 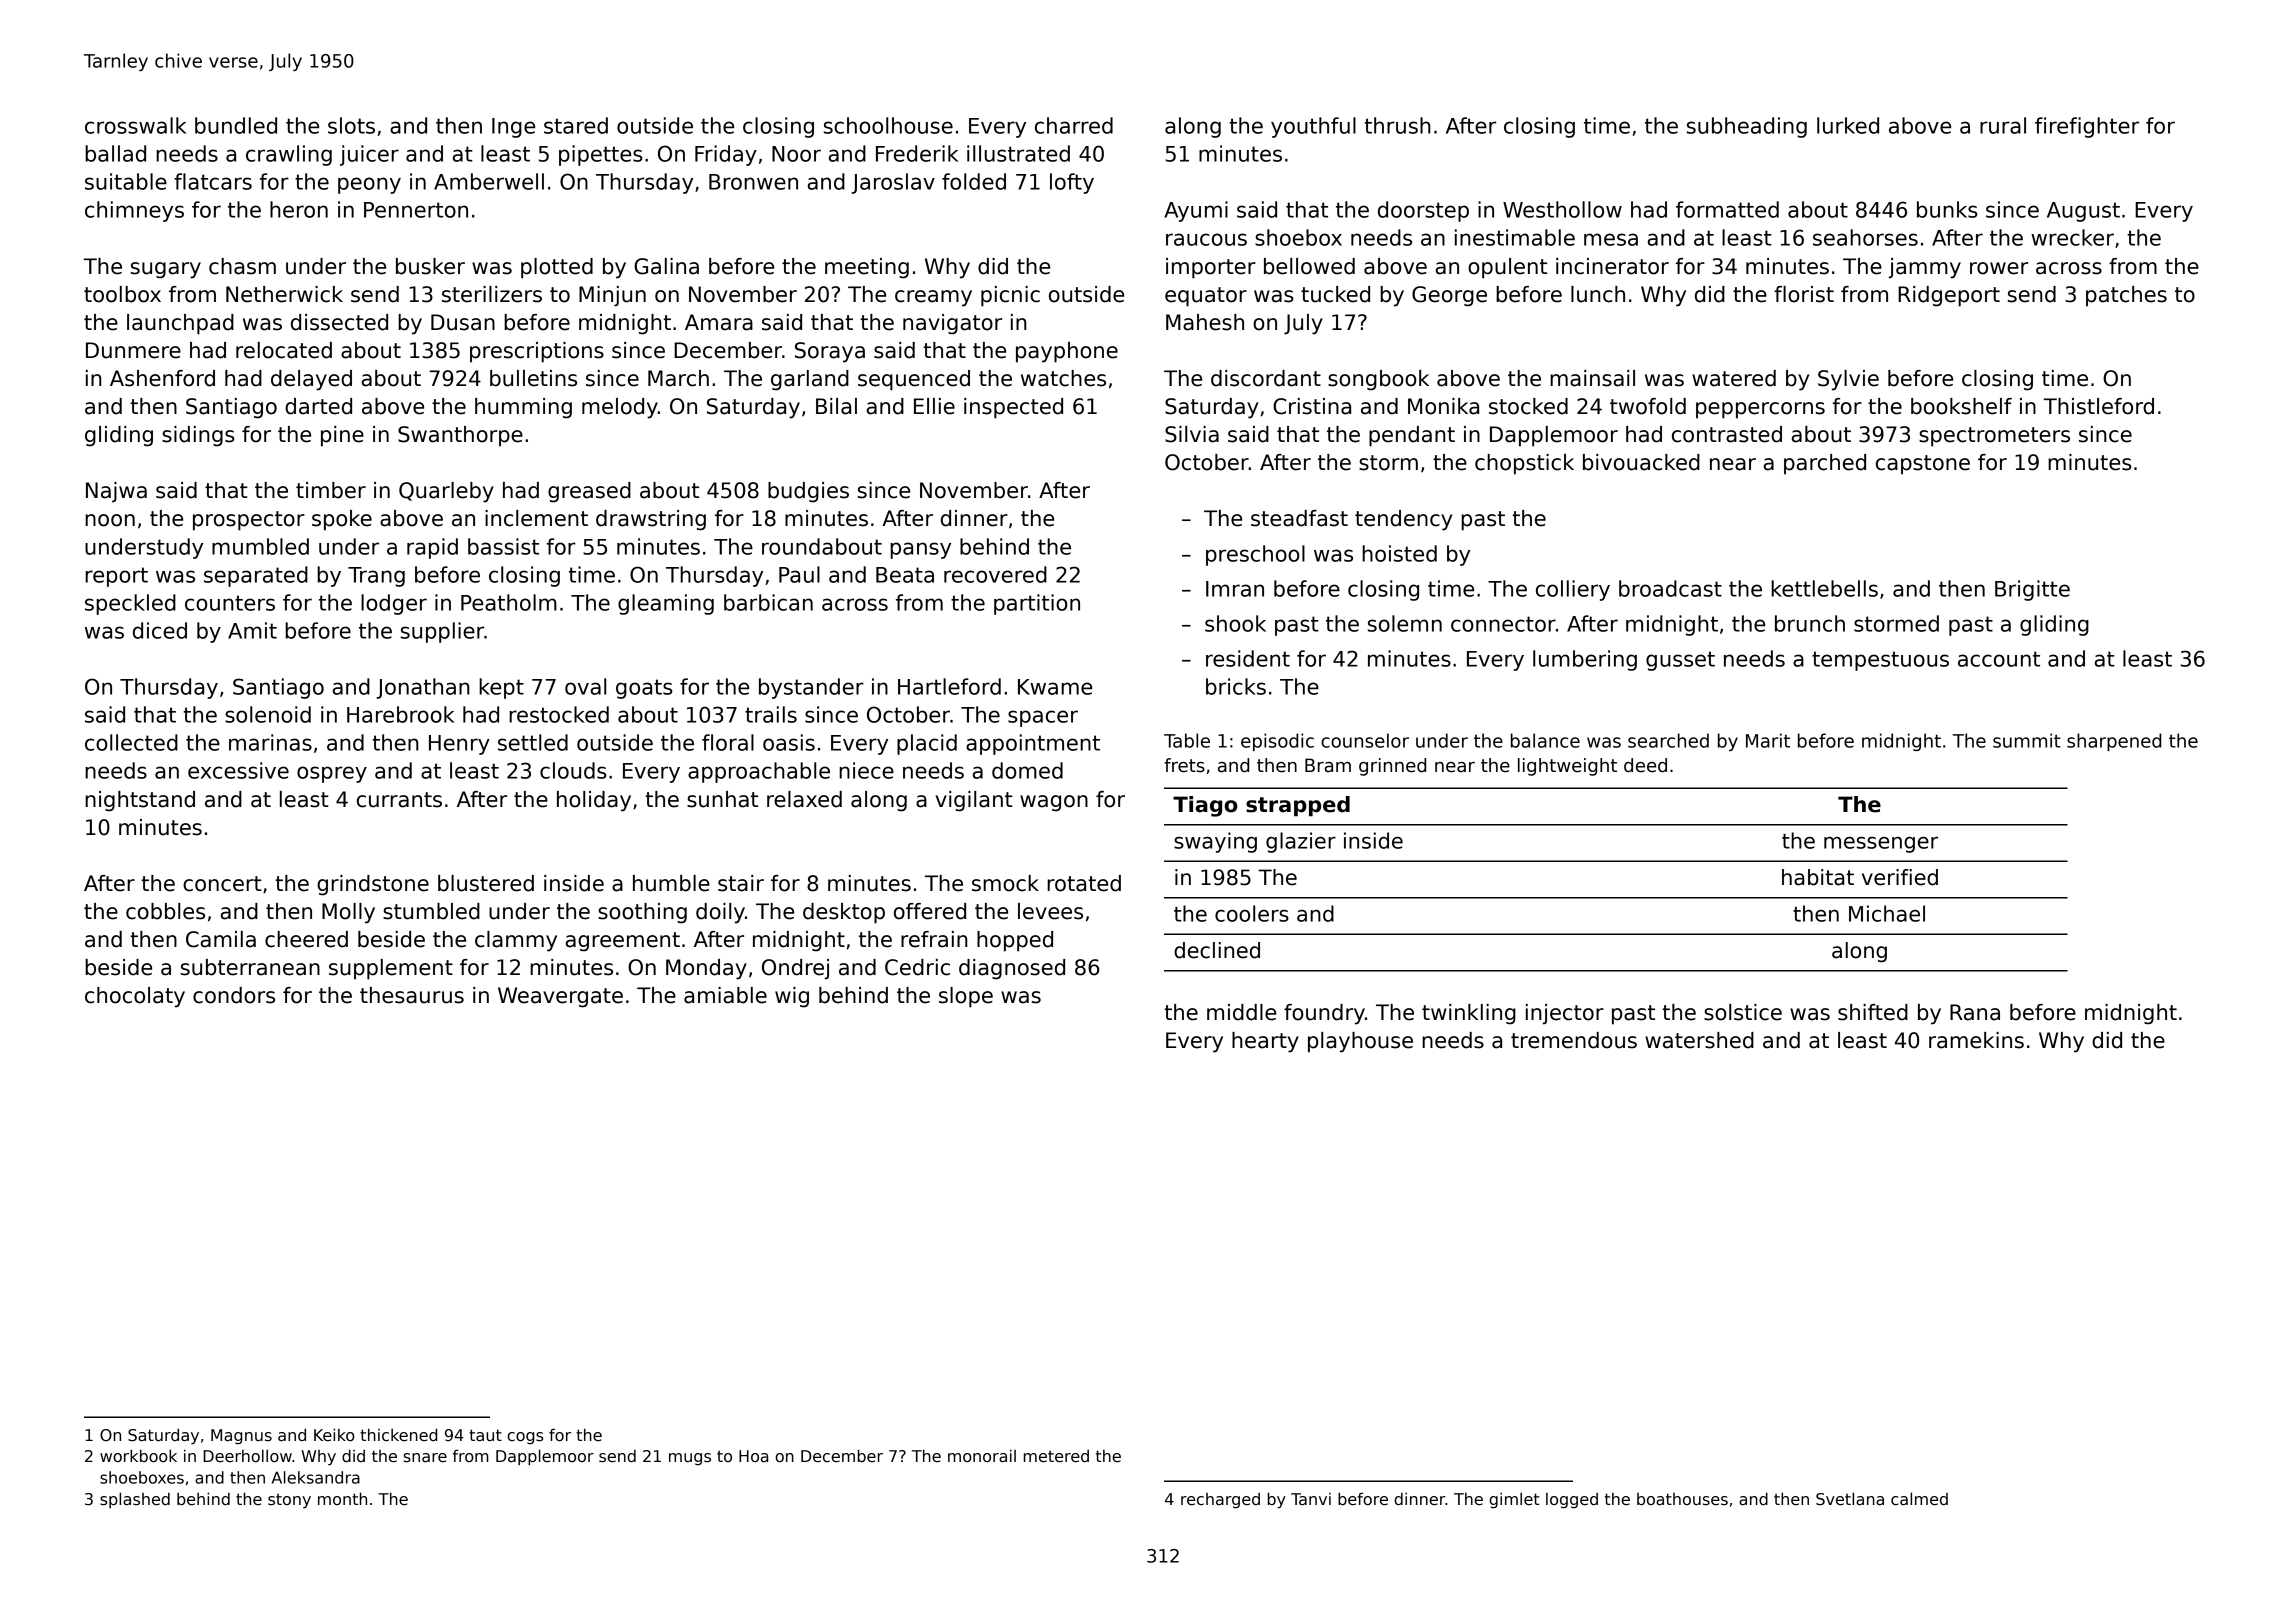 I want to click on watered, so click(x=1734, y=378).
